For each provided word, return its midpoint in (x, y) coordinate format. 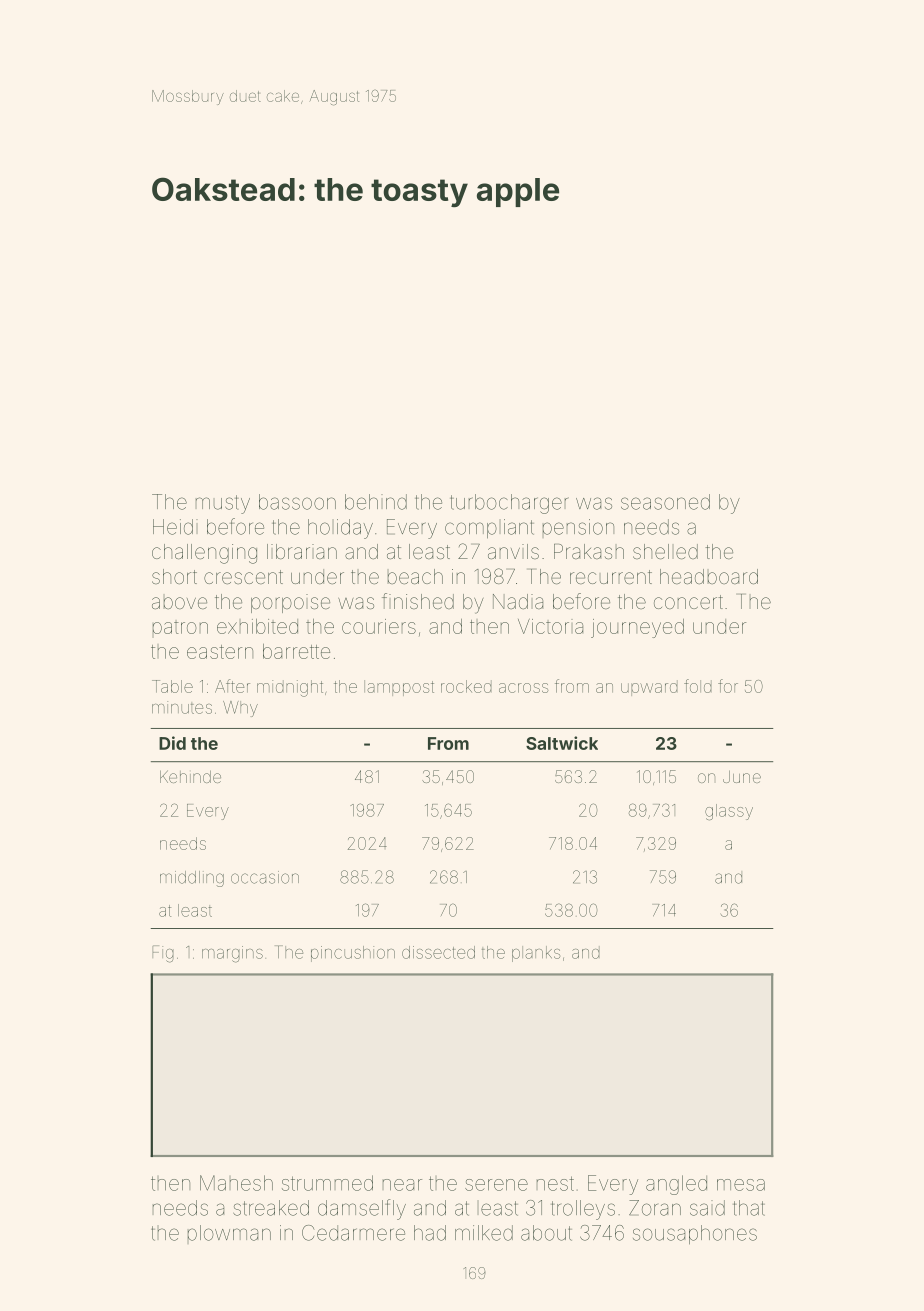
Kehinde (190, 776)
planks (536, 954)
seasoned (665, 502)
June (742, 777)
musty (223, 504)
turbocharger (509, 504)
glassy (729, 812)
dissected (438, 952)
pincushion (353, 954)
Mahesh (236, 1183)
